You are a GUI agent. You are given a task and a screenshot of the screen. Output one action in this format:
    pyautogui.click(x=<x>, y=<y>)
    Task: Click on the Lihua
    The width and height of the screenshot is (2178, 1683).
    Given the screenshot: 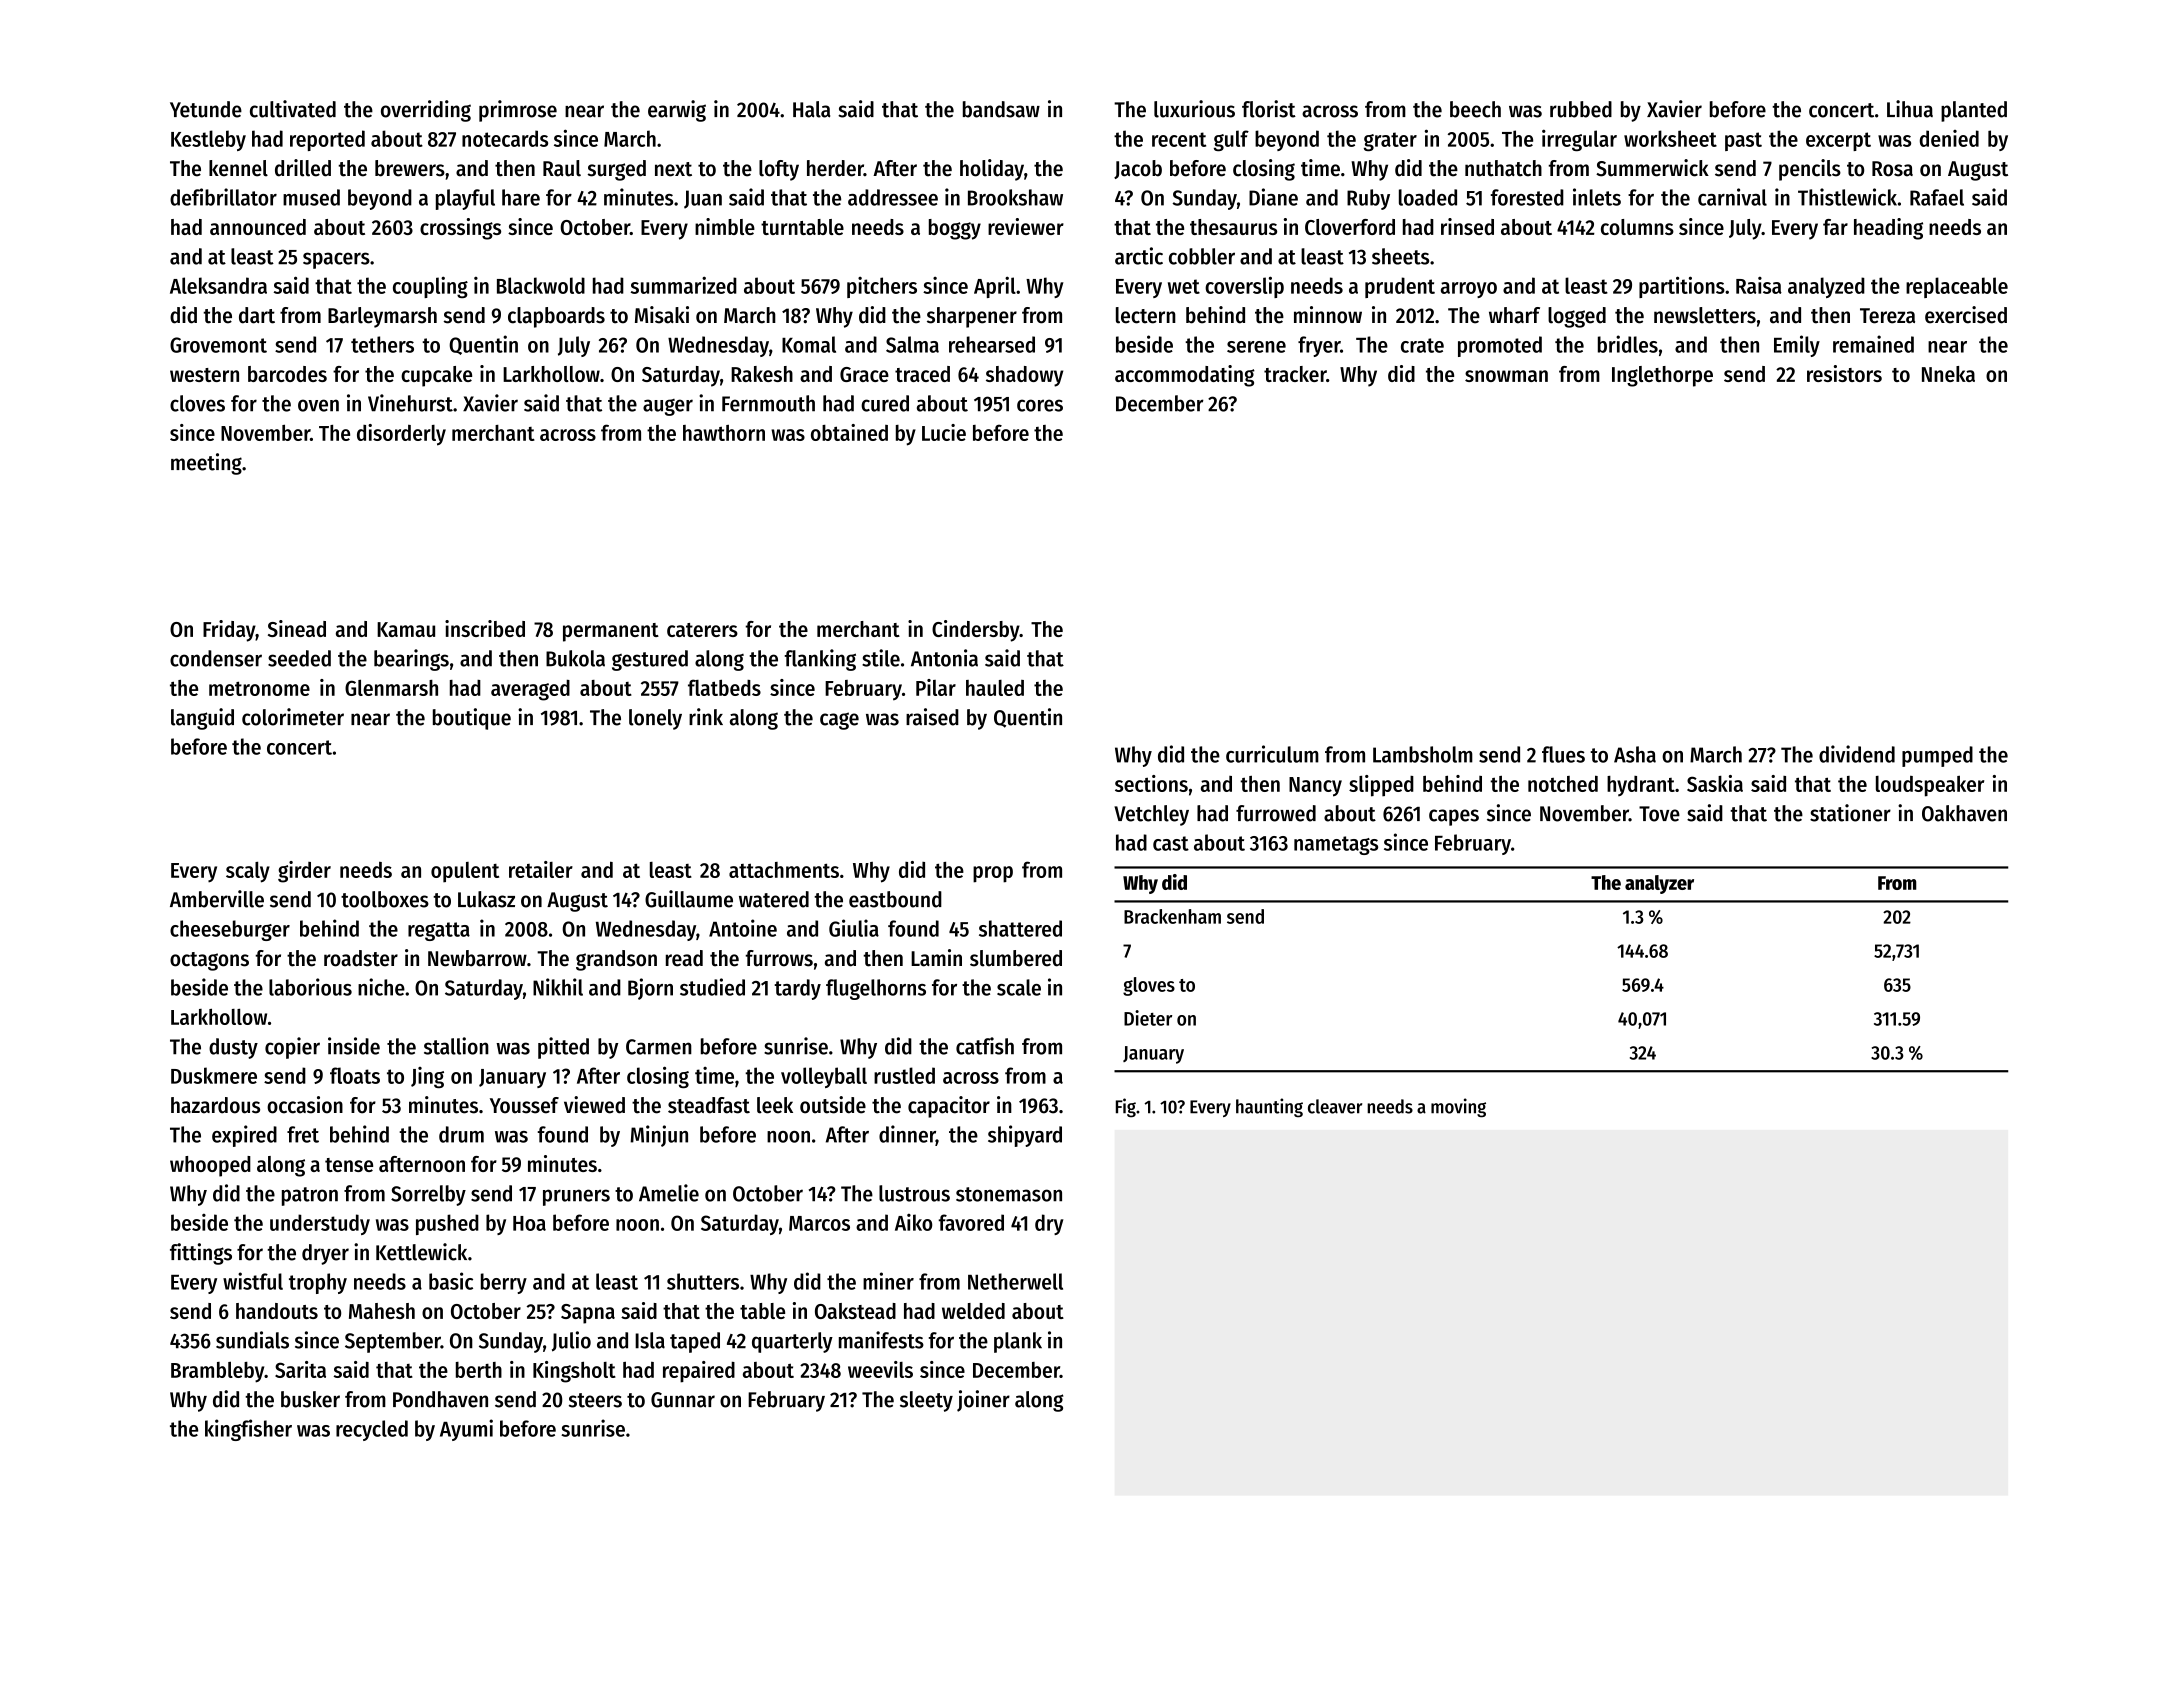 What is the action you would take?
    pyautogui.click(x=1910, y=109)
